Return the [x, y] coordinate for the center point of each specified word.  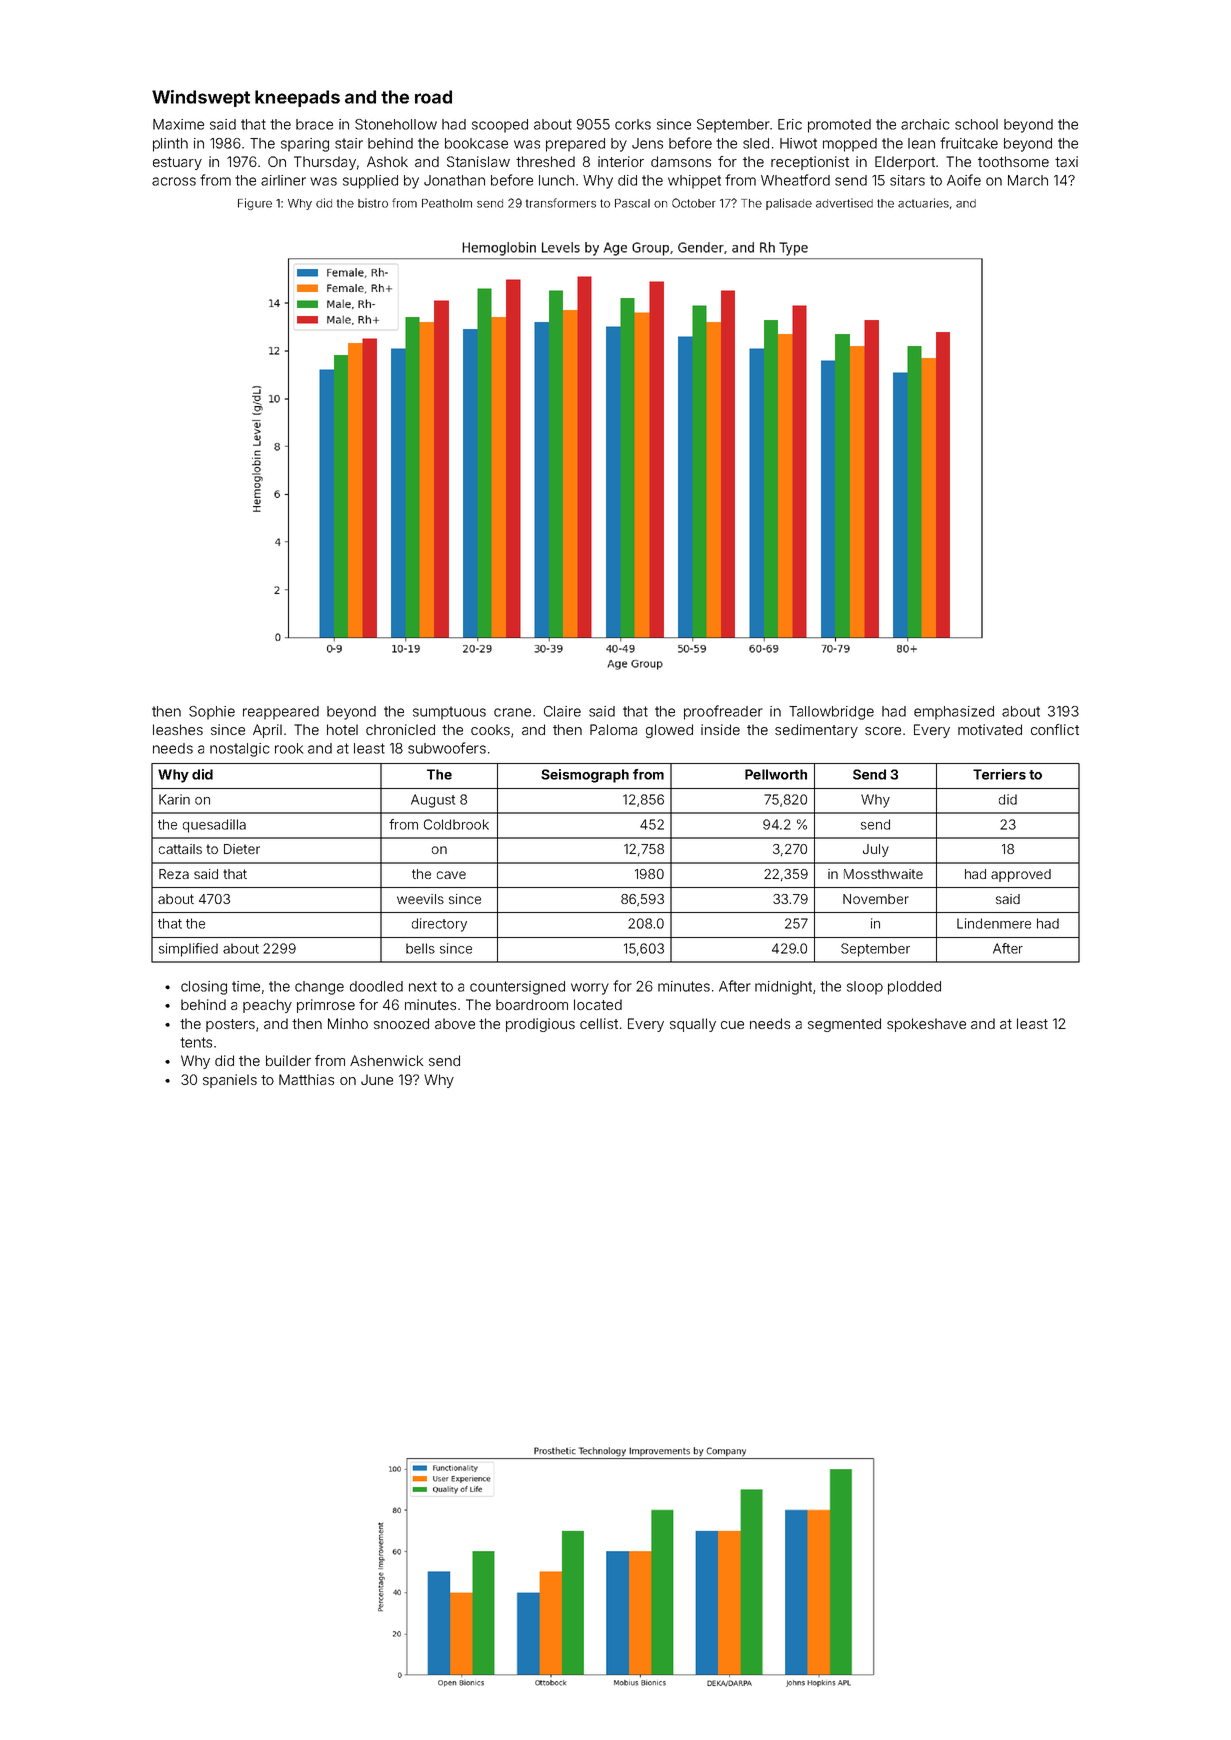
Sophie [212, 713]
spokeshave [926, 1025]
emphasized [954, 713]
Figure [255, 204]
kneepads [297, 98]
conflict [1055, 729]
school [976, 124]
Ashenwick [386, 1060]
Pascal [632, 203]
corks [633, 124]
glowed [669, 731]
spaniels [230, 1081]
